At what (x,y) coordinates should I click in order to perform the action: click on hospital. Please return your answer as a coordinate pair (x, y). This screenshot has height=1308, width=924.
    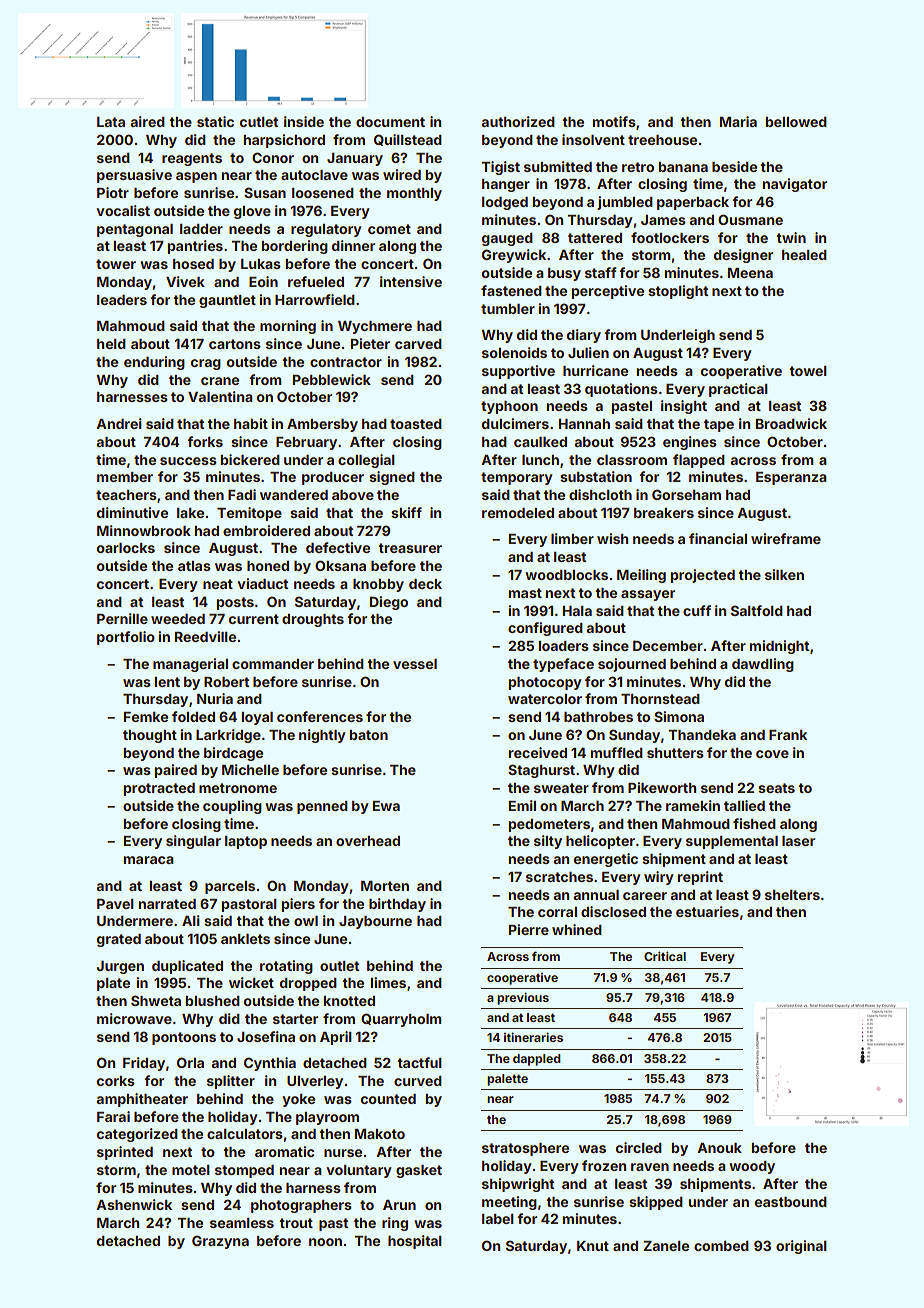
    Looking at the image, I should click on (415, 1242).
